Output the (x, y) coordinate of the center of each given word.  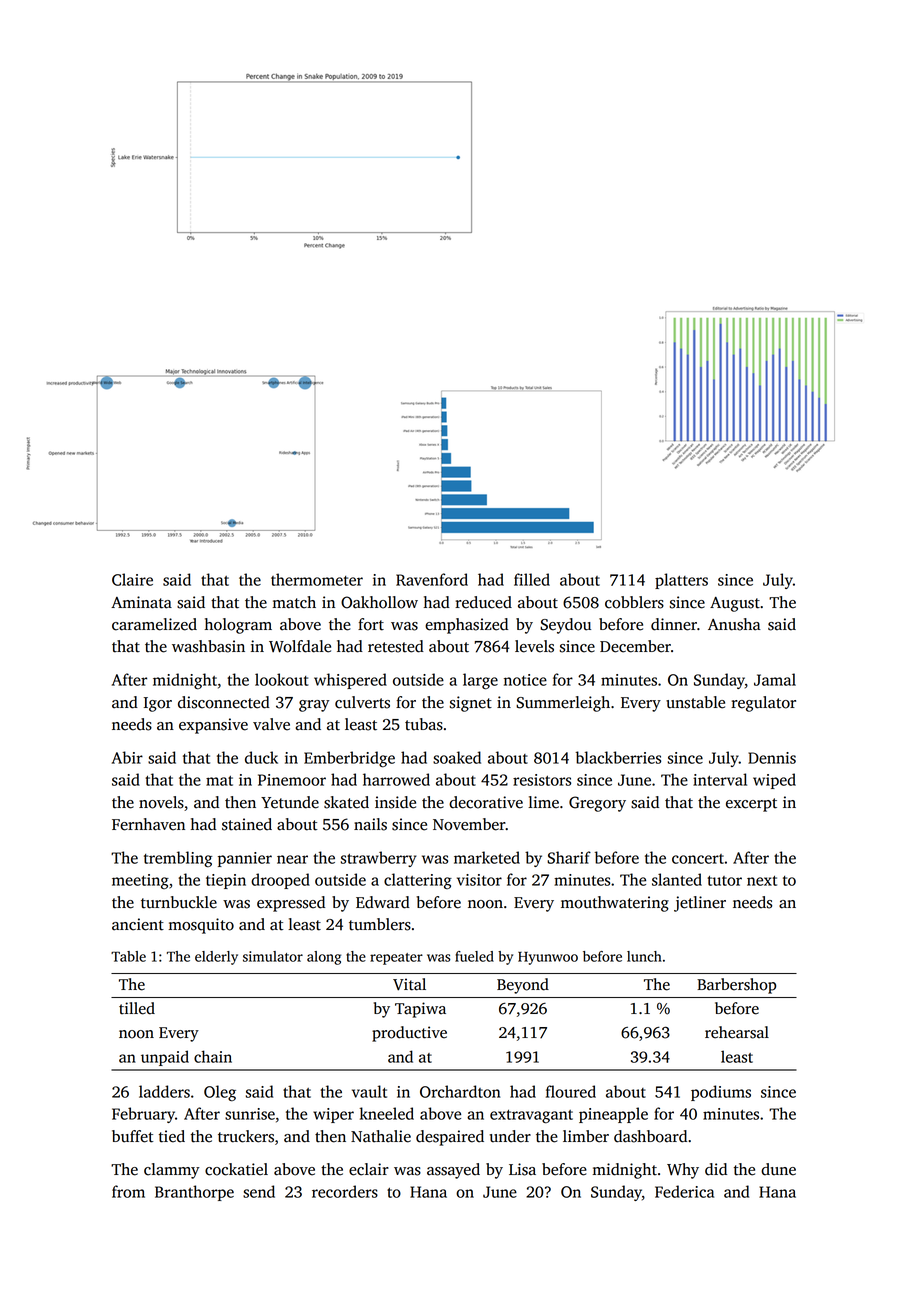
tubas (424, 724)
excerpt (751, 805)
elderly (216, 958)
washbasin (208, 646)
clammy (172, 1171)
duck (261, 757)
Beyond (523, 986)
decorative (486, 802)
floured (571, 1091)
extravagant (531, 1117)
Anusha (734, 624)
